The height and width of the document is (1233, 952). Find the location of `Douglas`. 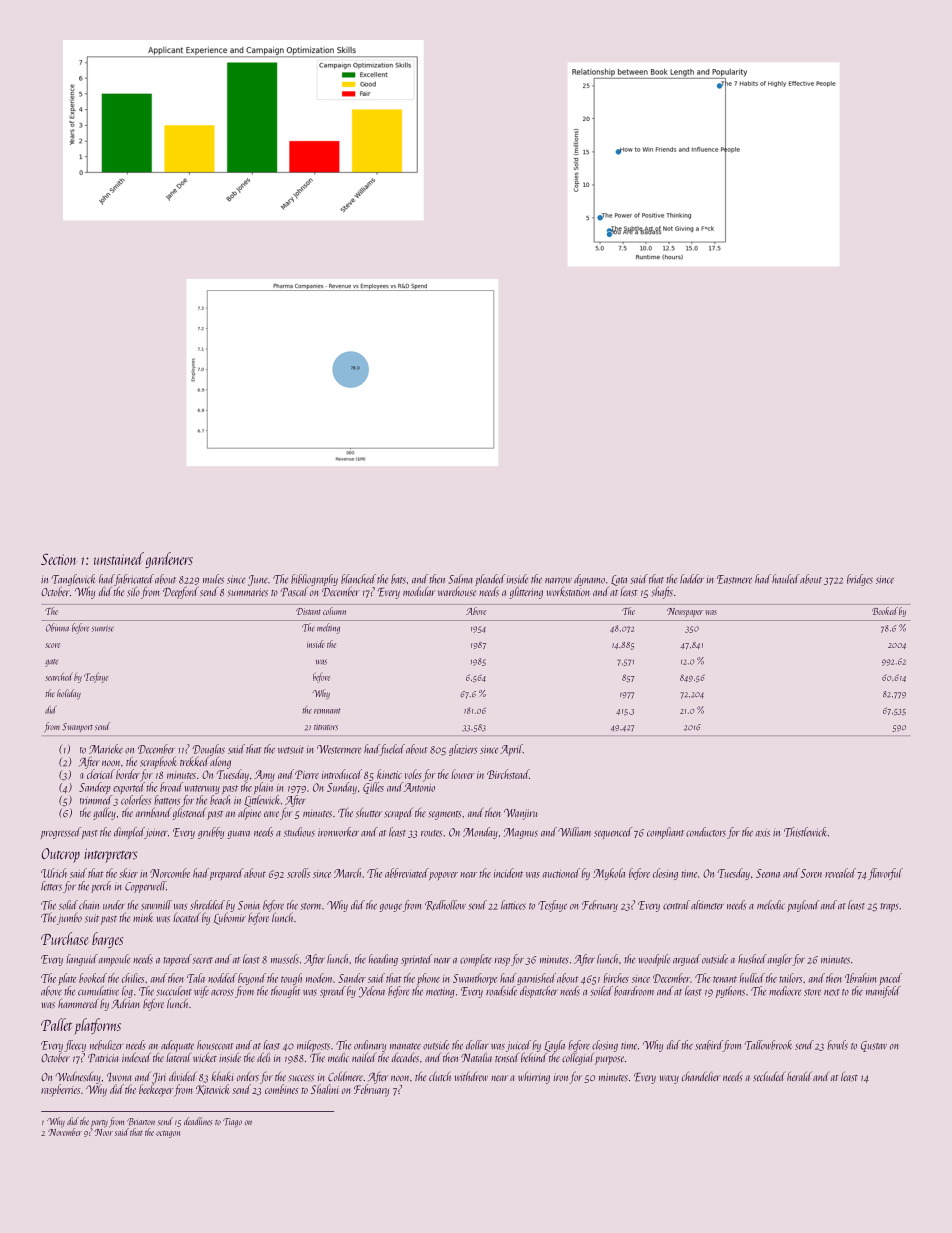

Douglas is located at coordinates (209, 750).
